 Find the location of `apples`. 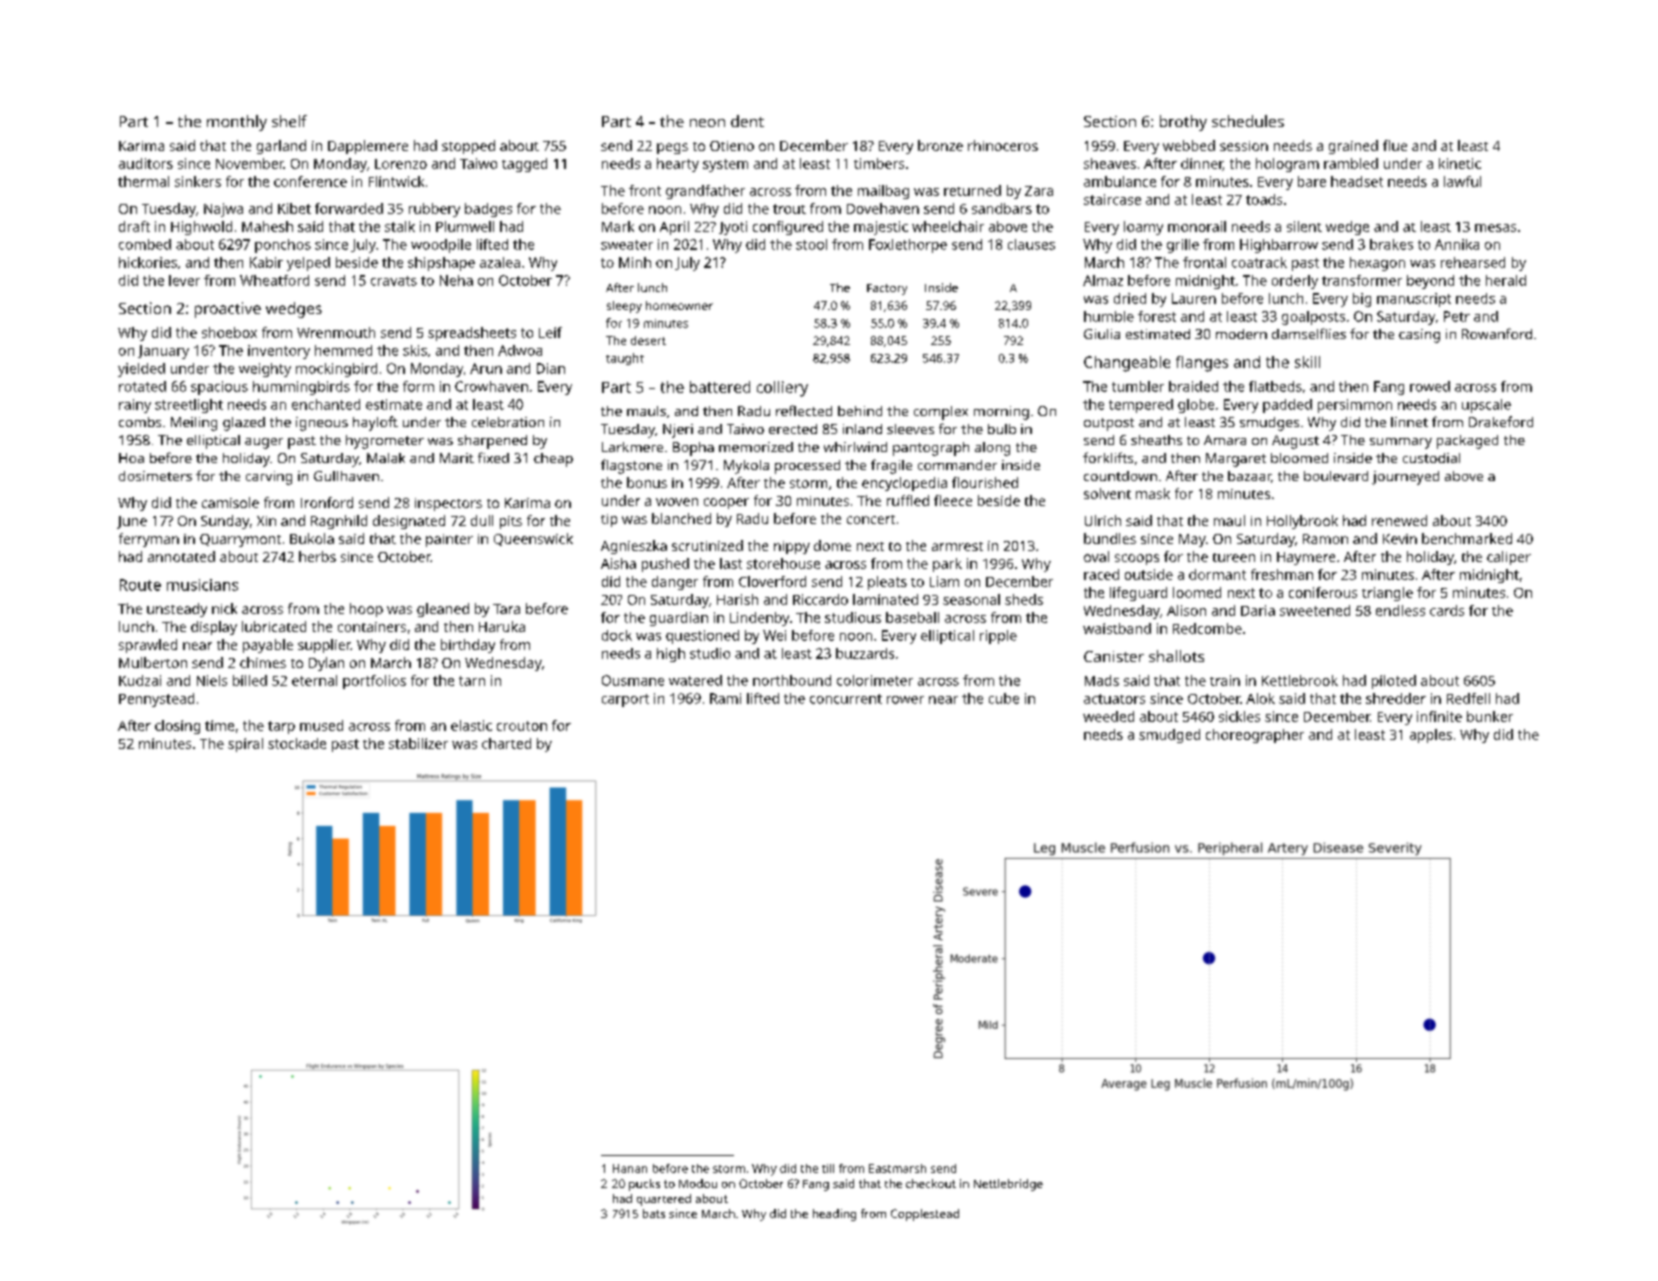

apples is located at coordinates (1431, 736).
